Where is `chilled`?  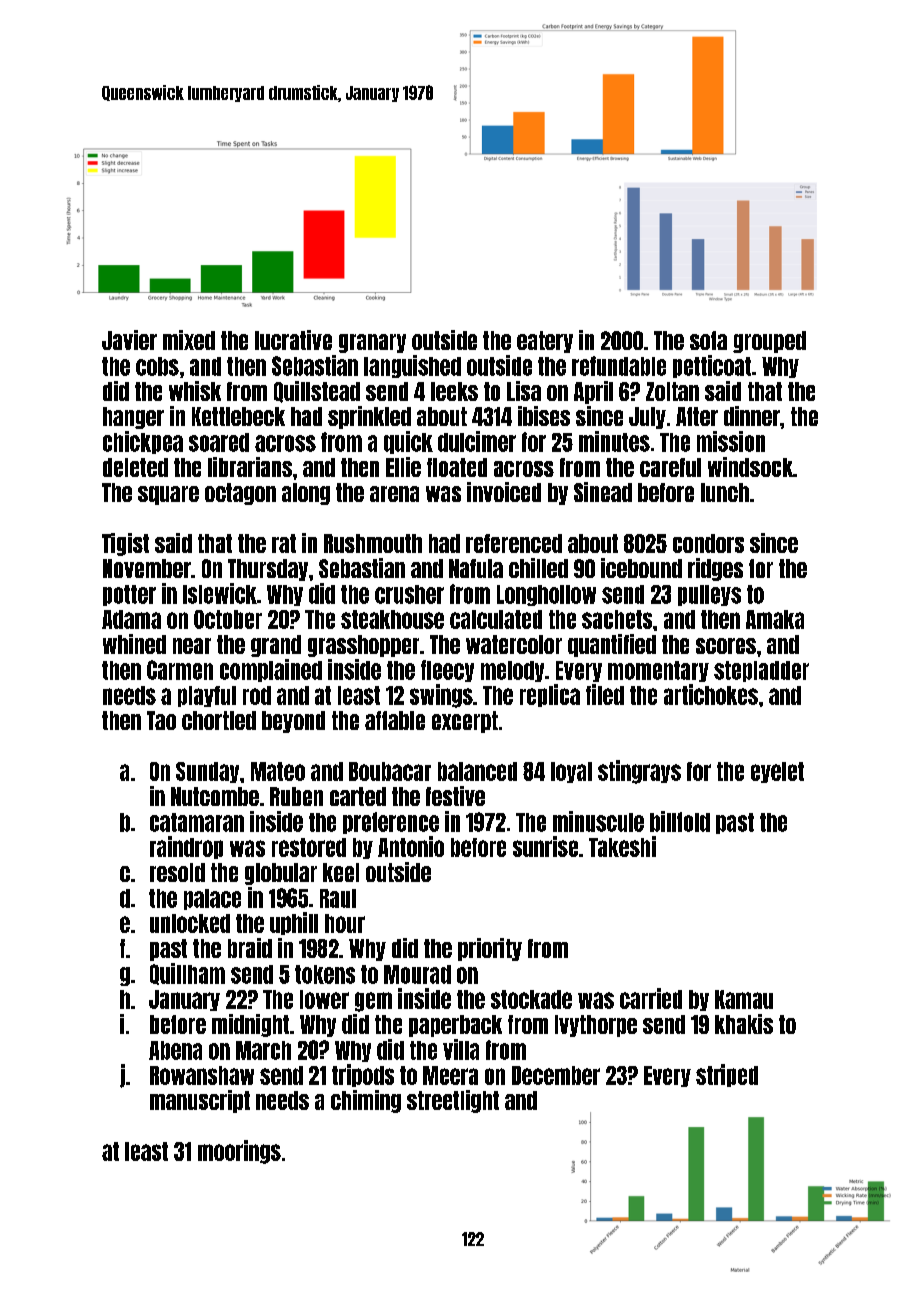 chilled is located at coordinates (538, 568).
